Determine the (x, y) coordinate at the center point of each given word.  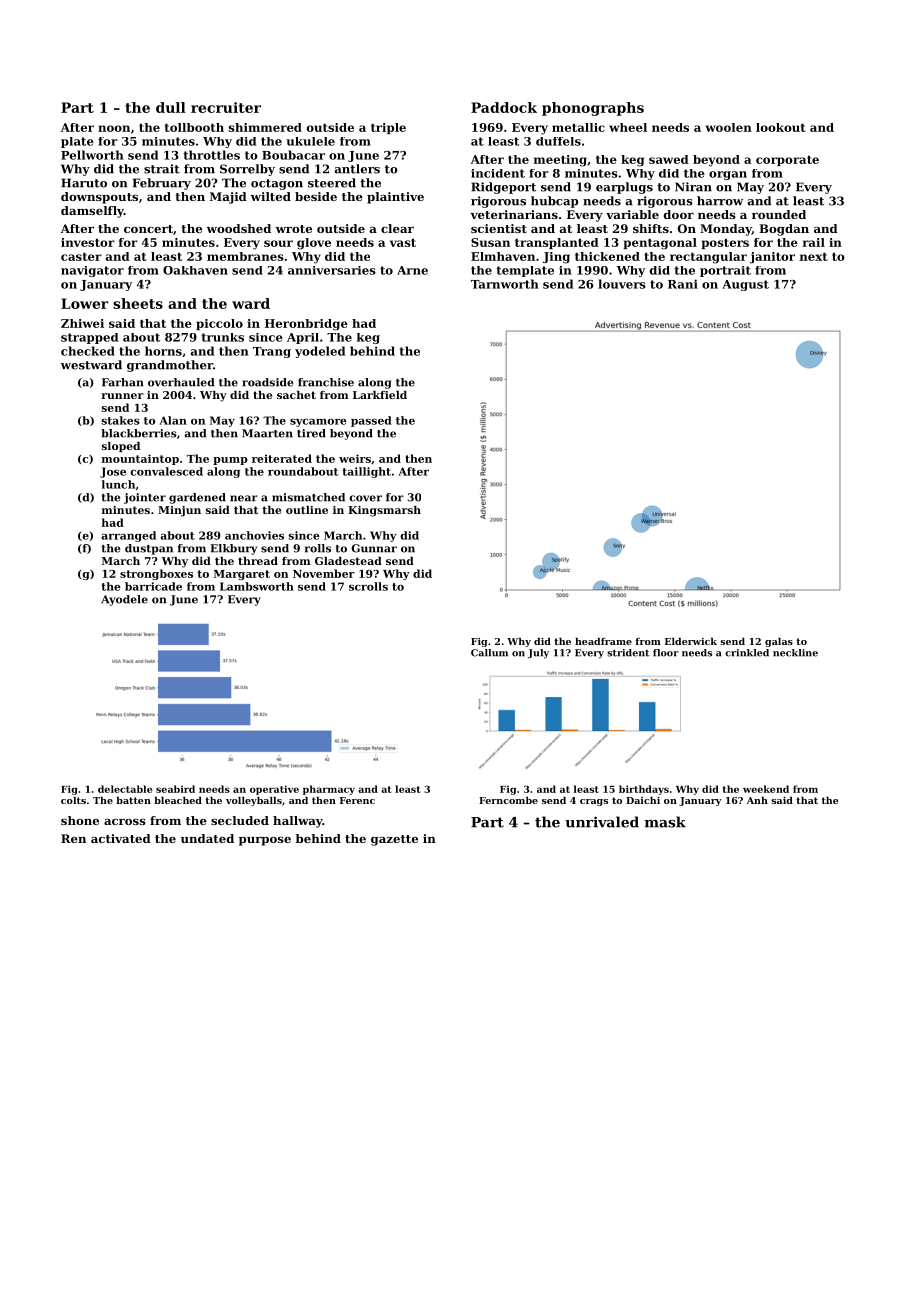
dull (171, 107)
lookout (781, 127)
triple (388, 128)
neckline (795, 653)
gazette (394, 840)
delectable (125, 789)
